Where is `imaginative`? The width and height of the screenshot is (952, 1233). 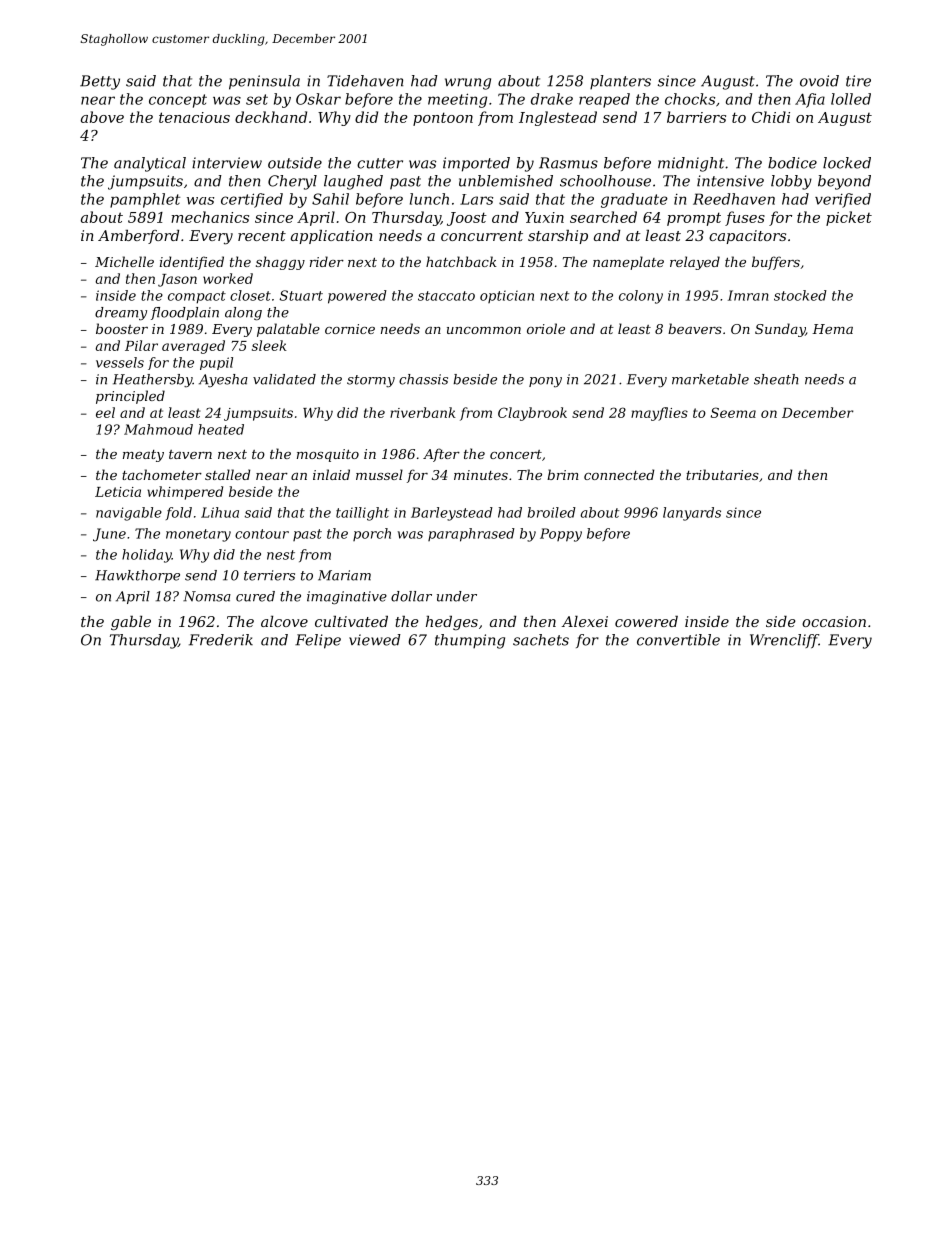 imaginative is located at coordinates (347, 597).
